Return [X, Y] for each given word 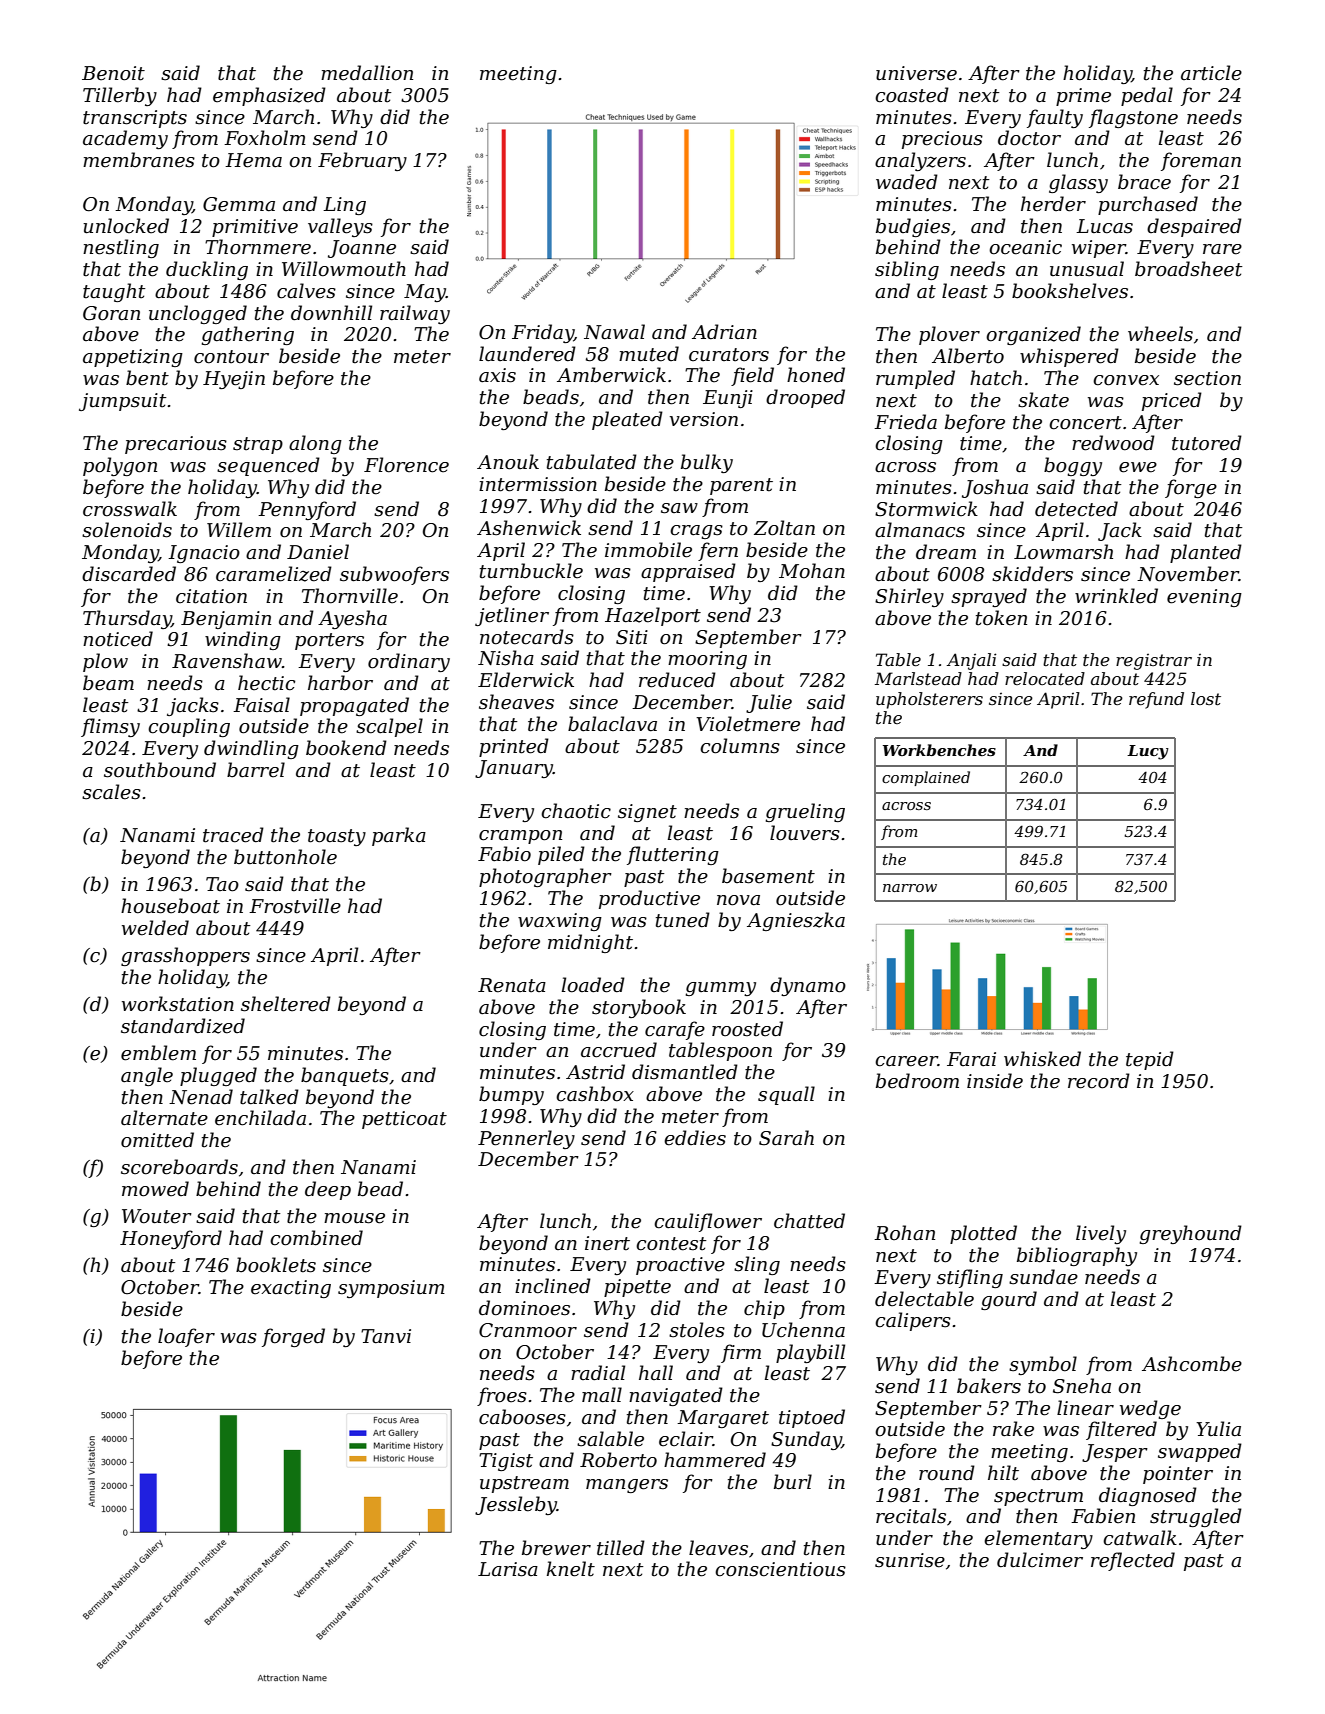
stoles [697, 1330]
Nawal [614, 332]
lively [1101, 1234]
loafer [186, 1337]
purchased [1148, 205]
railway [415, 314]
